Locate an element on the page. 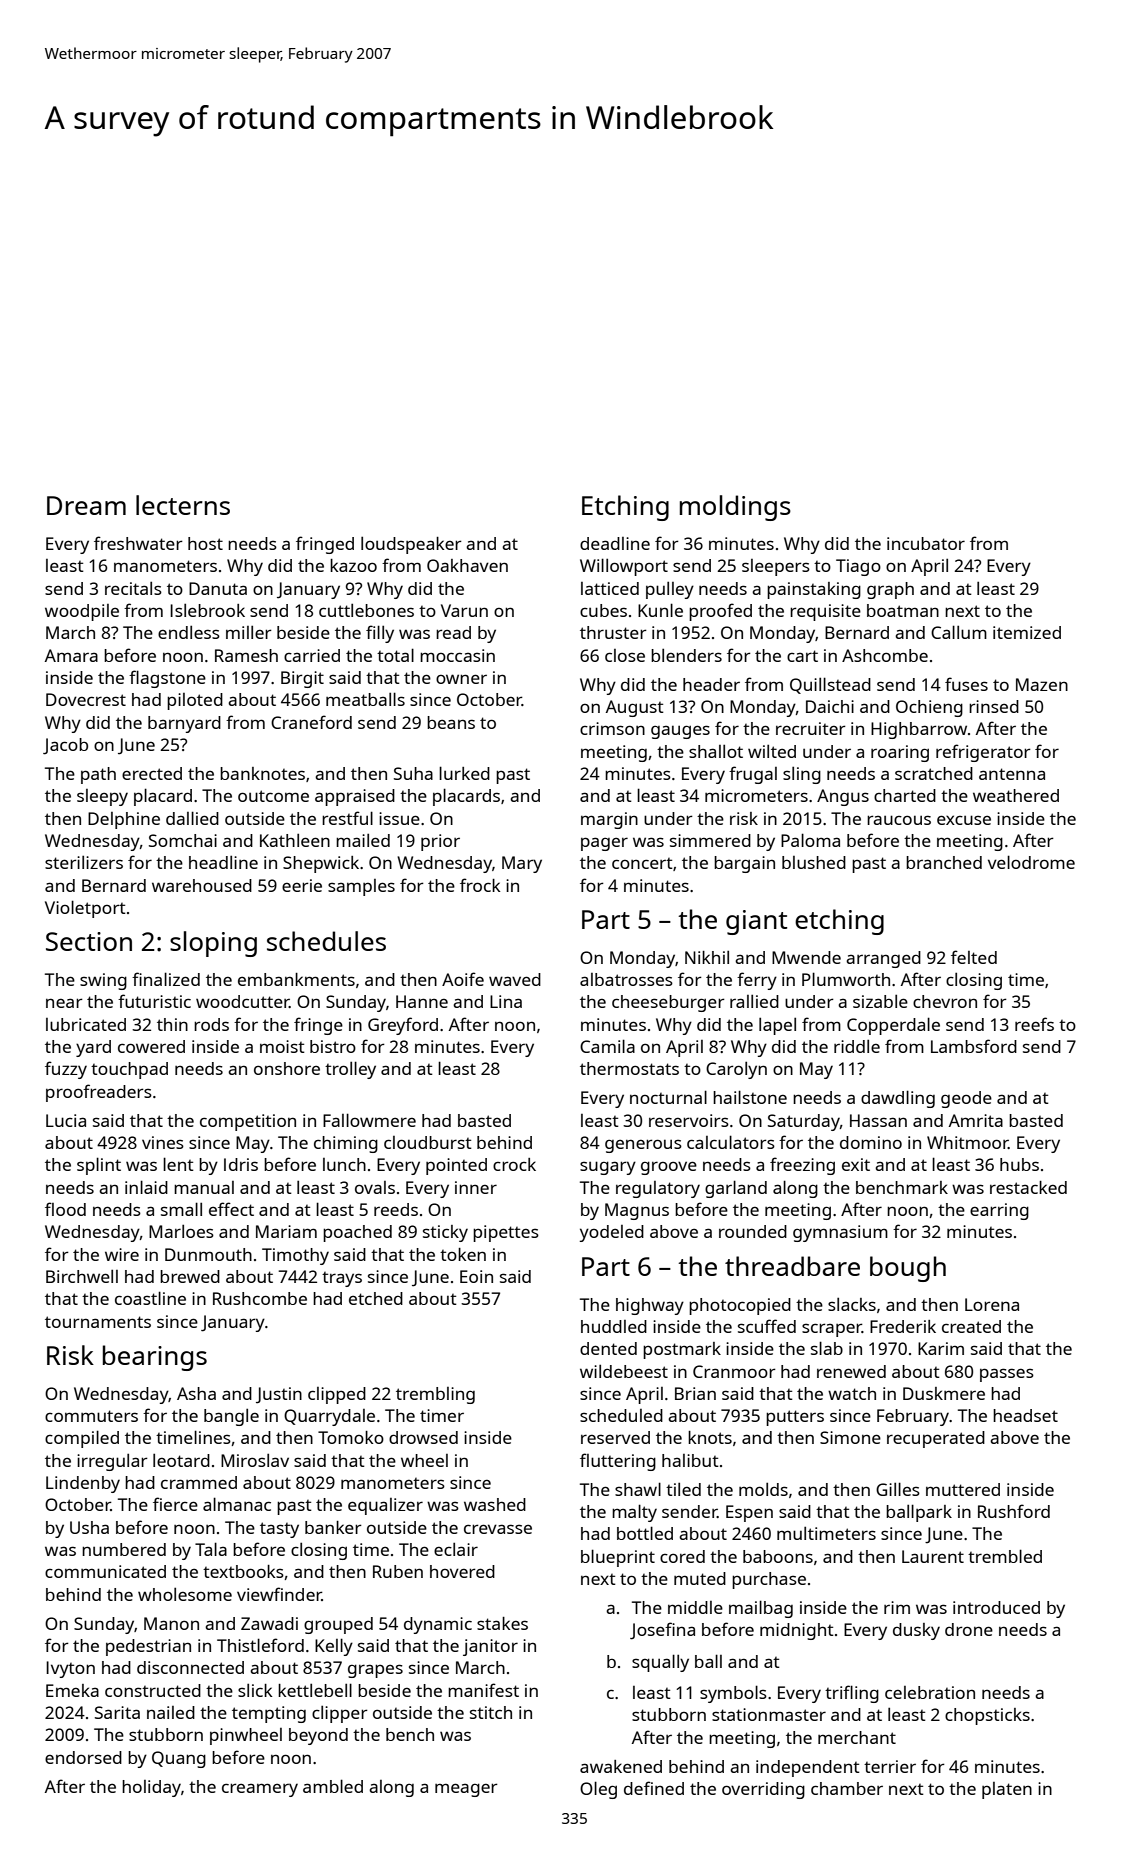 The image size is (1123, 1850). earring is located at coordinates (999, 1211).
